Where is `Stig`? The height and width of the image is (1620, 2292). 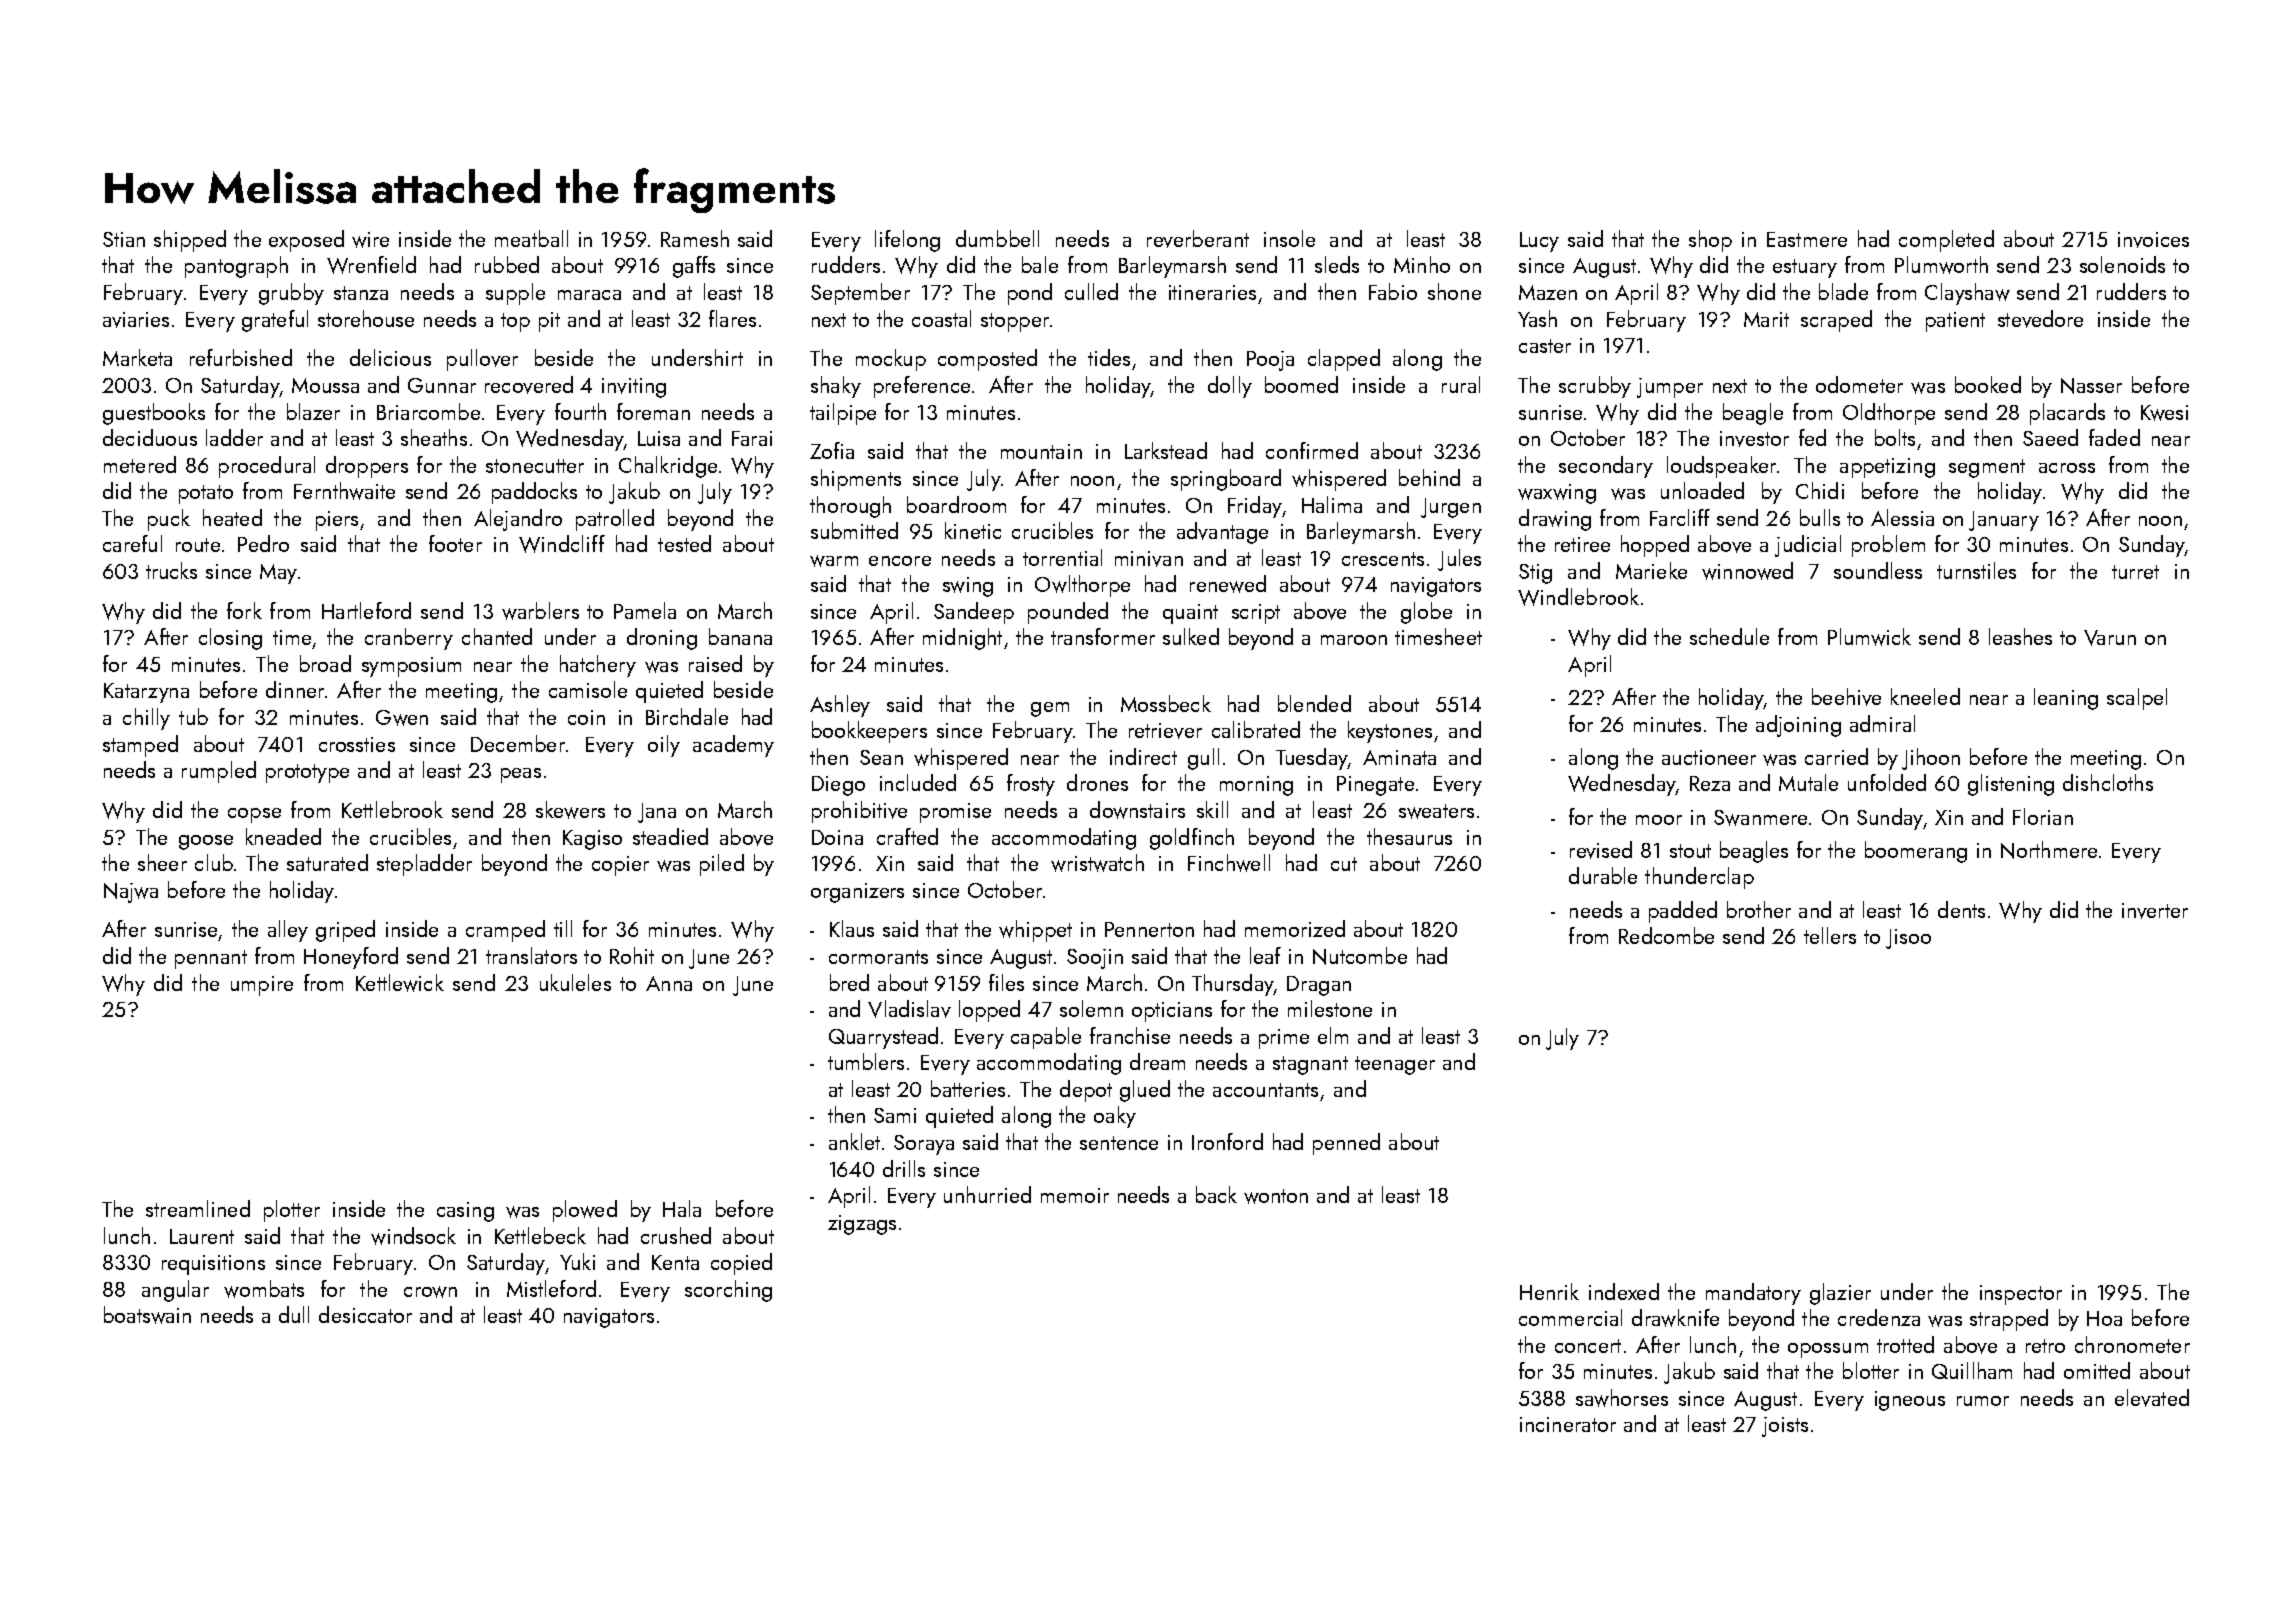 Stig is located at coordinates (1535, 574).
